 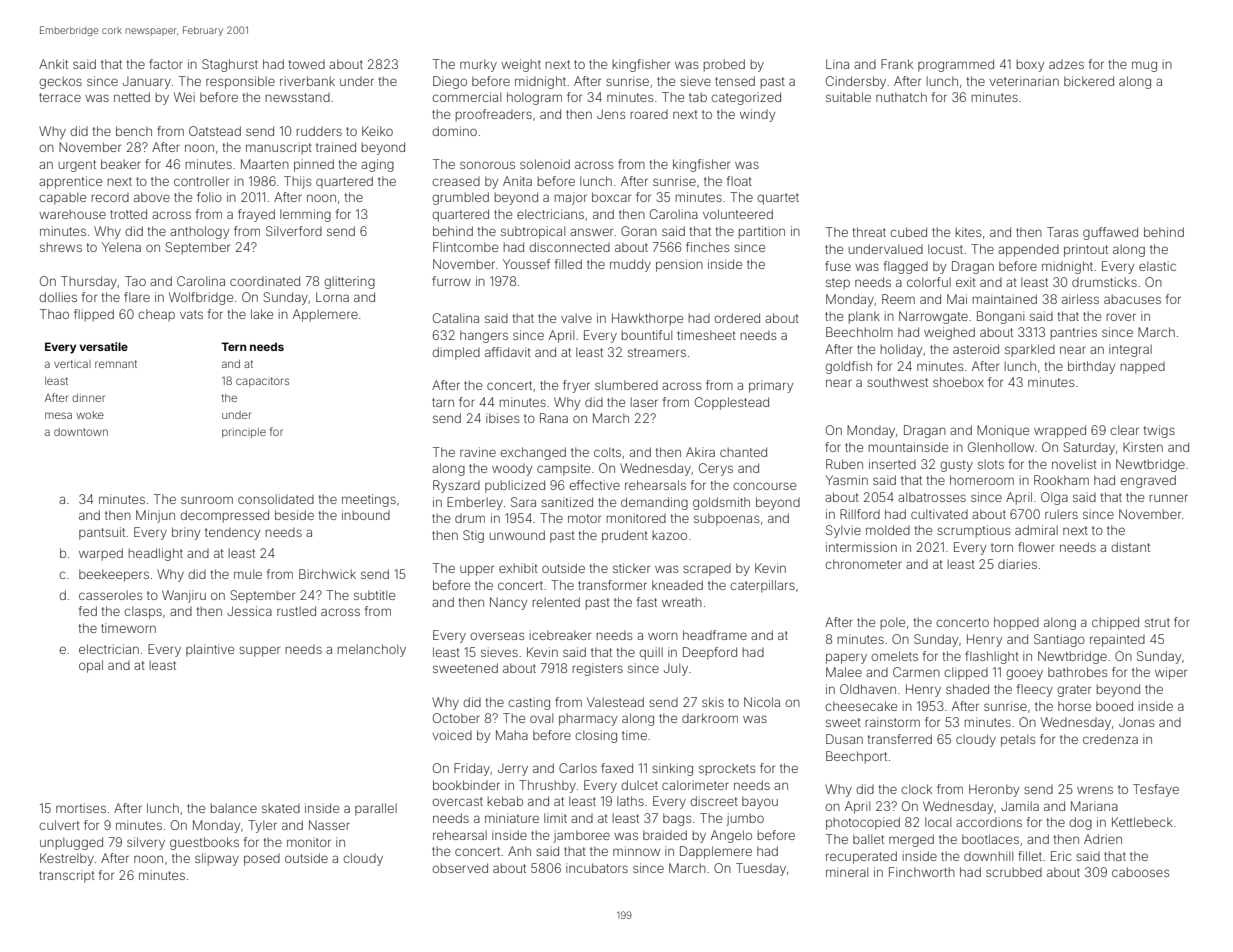 I want to click on urgent, so click(x=77, y=166).
